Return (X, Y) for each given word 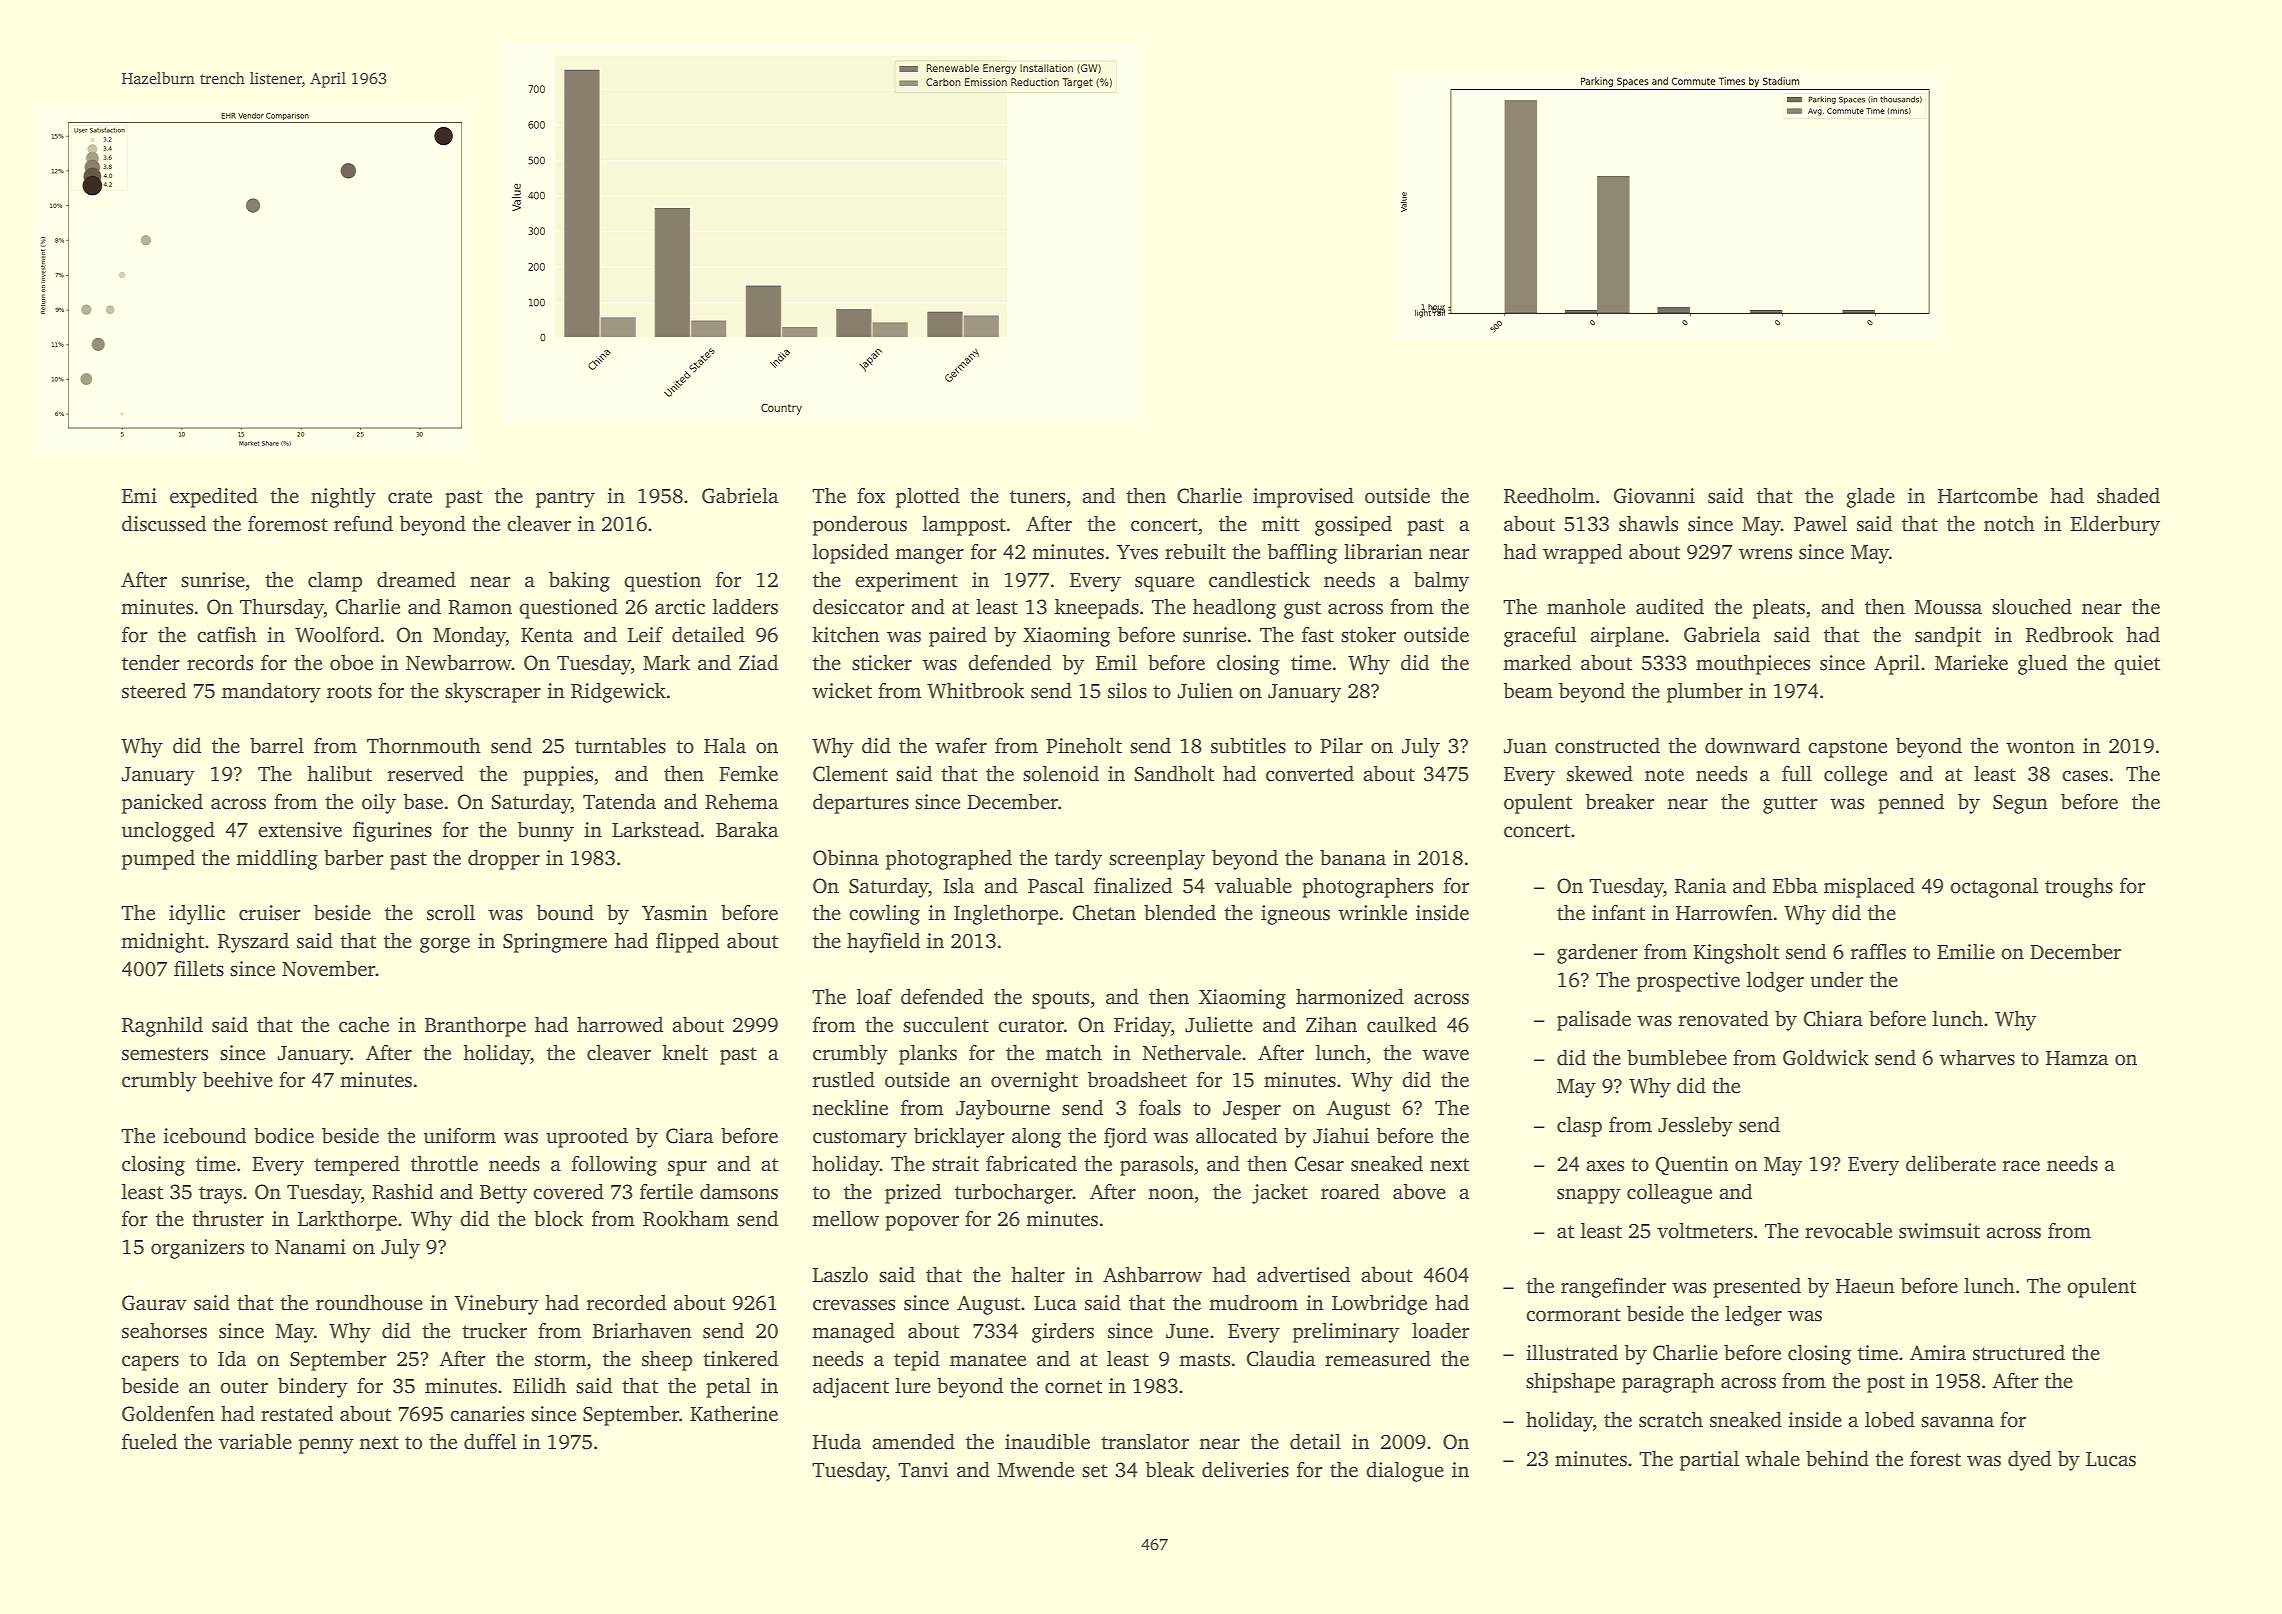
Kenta (547, 635)
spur (687, 1168)
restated (297, 1414)
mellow (845, 1218)
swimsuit (1939, 1231)
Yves (1137, 552)
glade (1870, 497)
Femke (748, 773)
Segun (2020, 804)
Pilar (1341, 745)
